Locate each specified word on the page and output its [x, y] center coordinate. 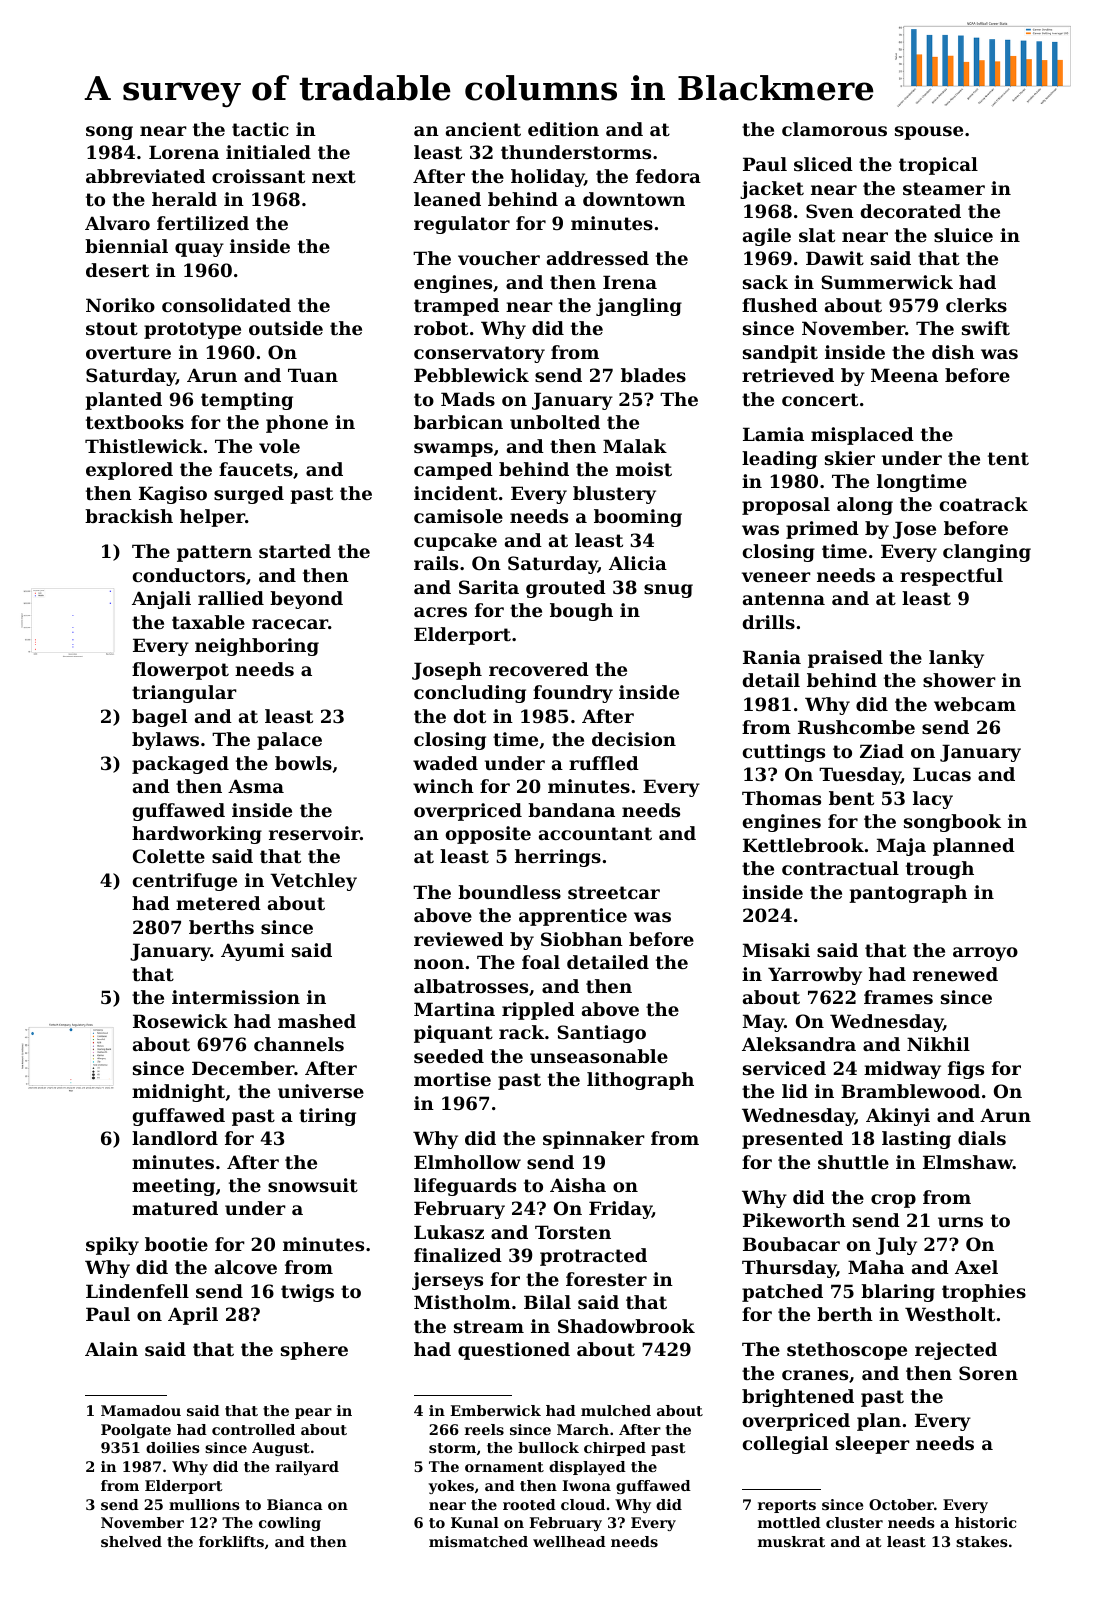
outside [286, 328]
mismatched [478, 1541]
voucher [499, 258]
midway [902, 1070]
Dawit [835, 258]
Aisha [578, 1185]
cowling [290, 1524]
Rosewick [180, 1021]
